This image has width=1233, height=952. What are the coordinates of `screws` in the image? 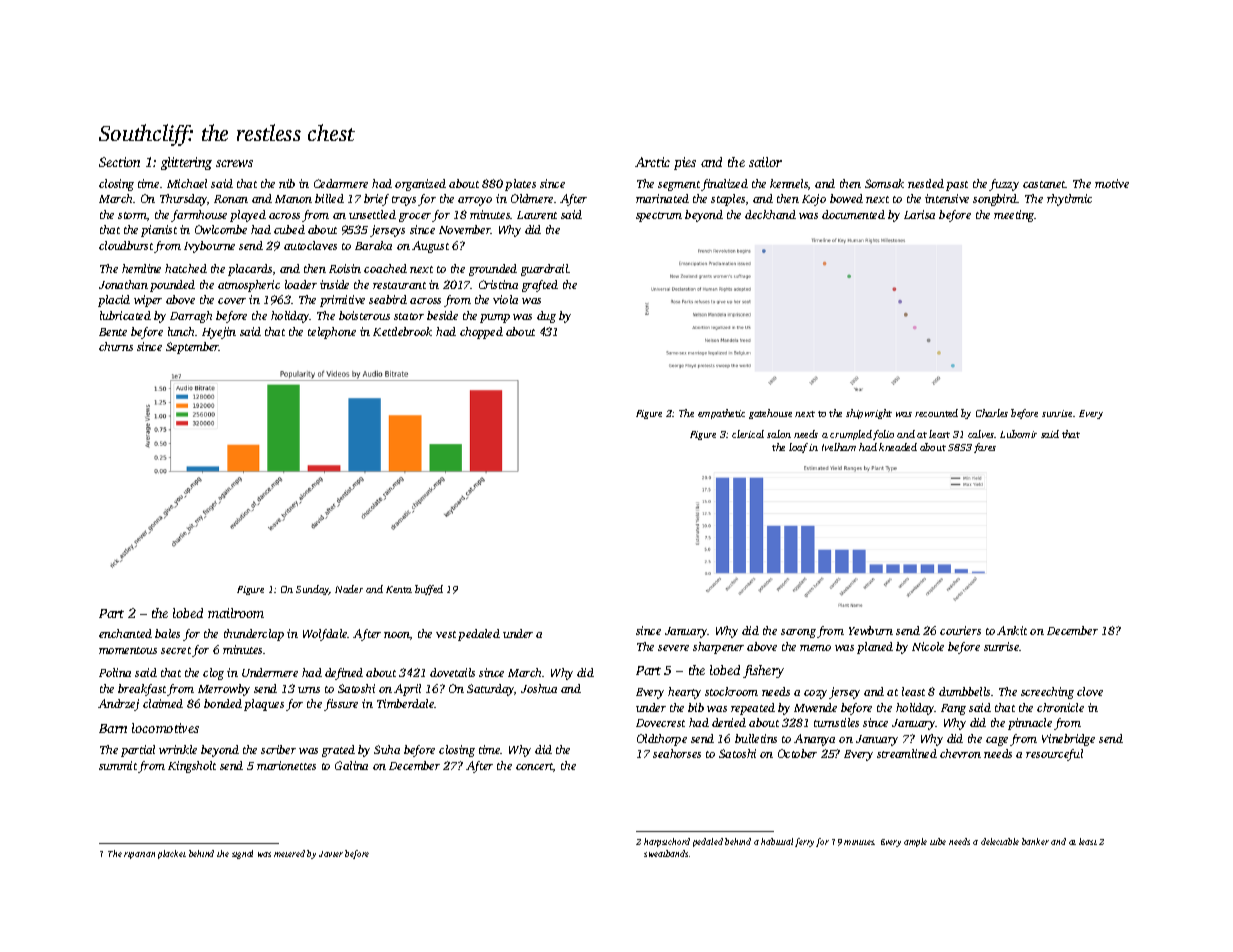 It's located at (234, 163).
